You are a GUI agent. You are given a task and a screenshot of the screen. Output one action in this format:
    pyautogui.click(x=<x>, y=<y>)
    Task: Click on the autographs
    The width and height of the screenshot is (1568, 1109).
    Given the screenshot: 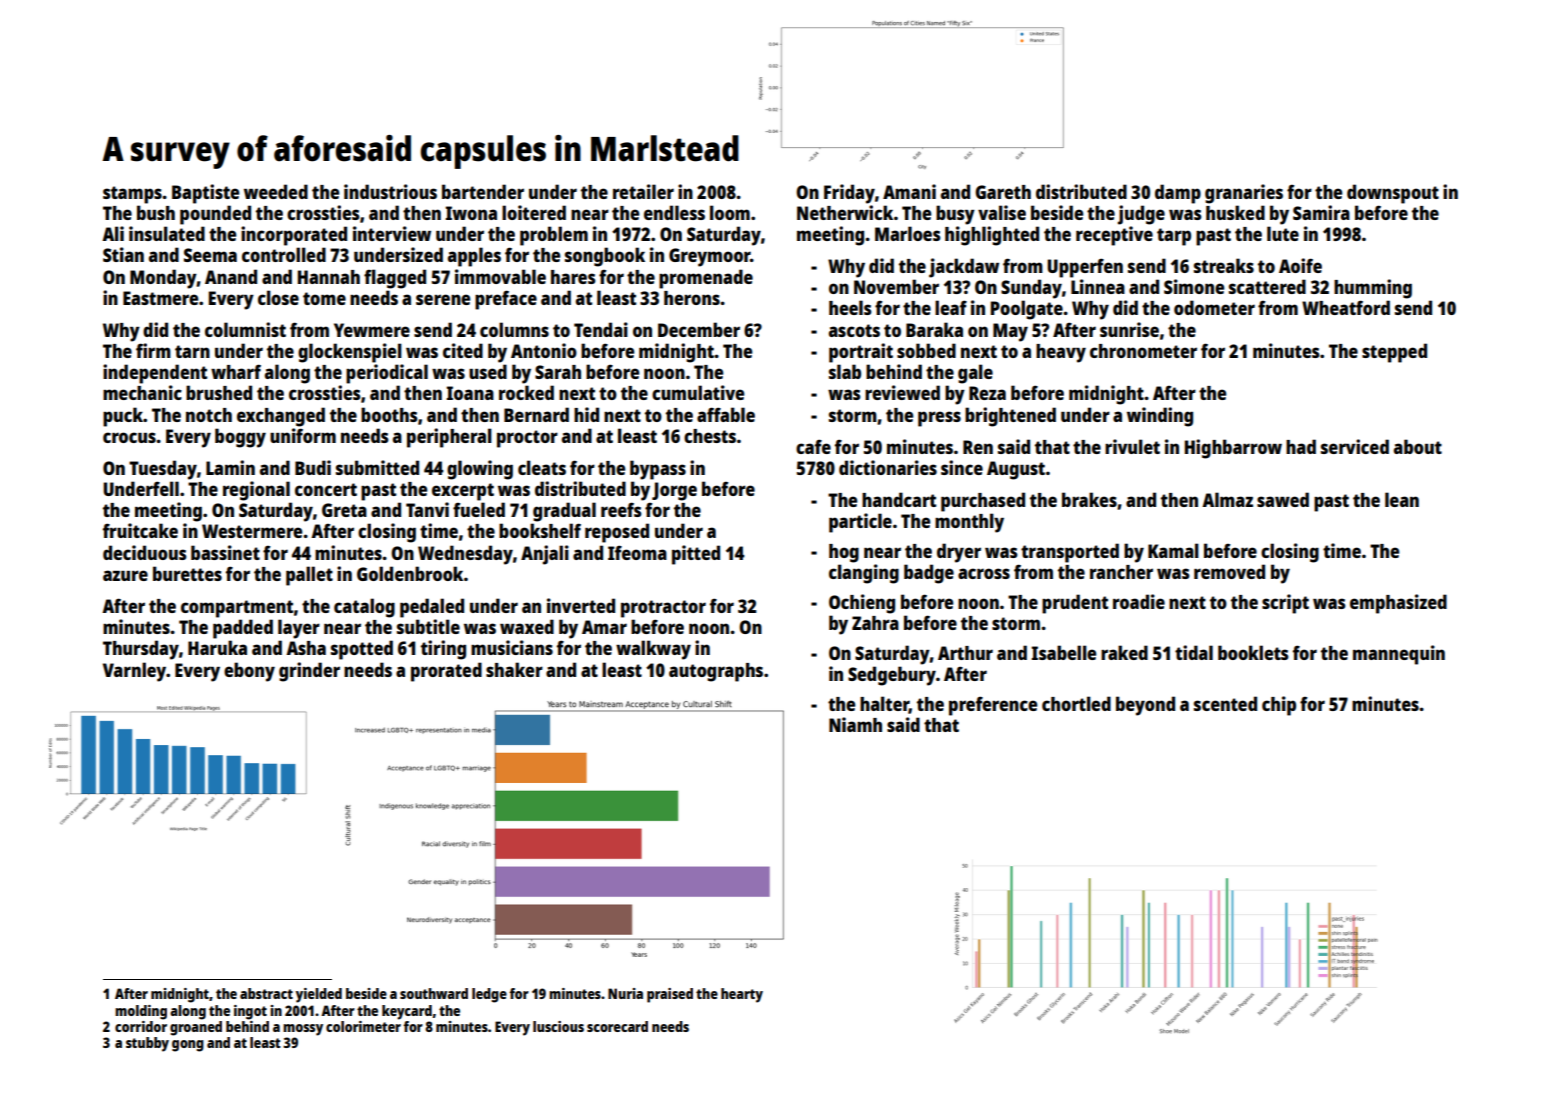 What is the action you would take?
    pyautogui.click(x=716, y=672)
